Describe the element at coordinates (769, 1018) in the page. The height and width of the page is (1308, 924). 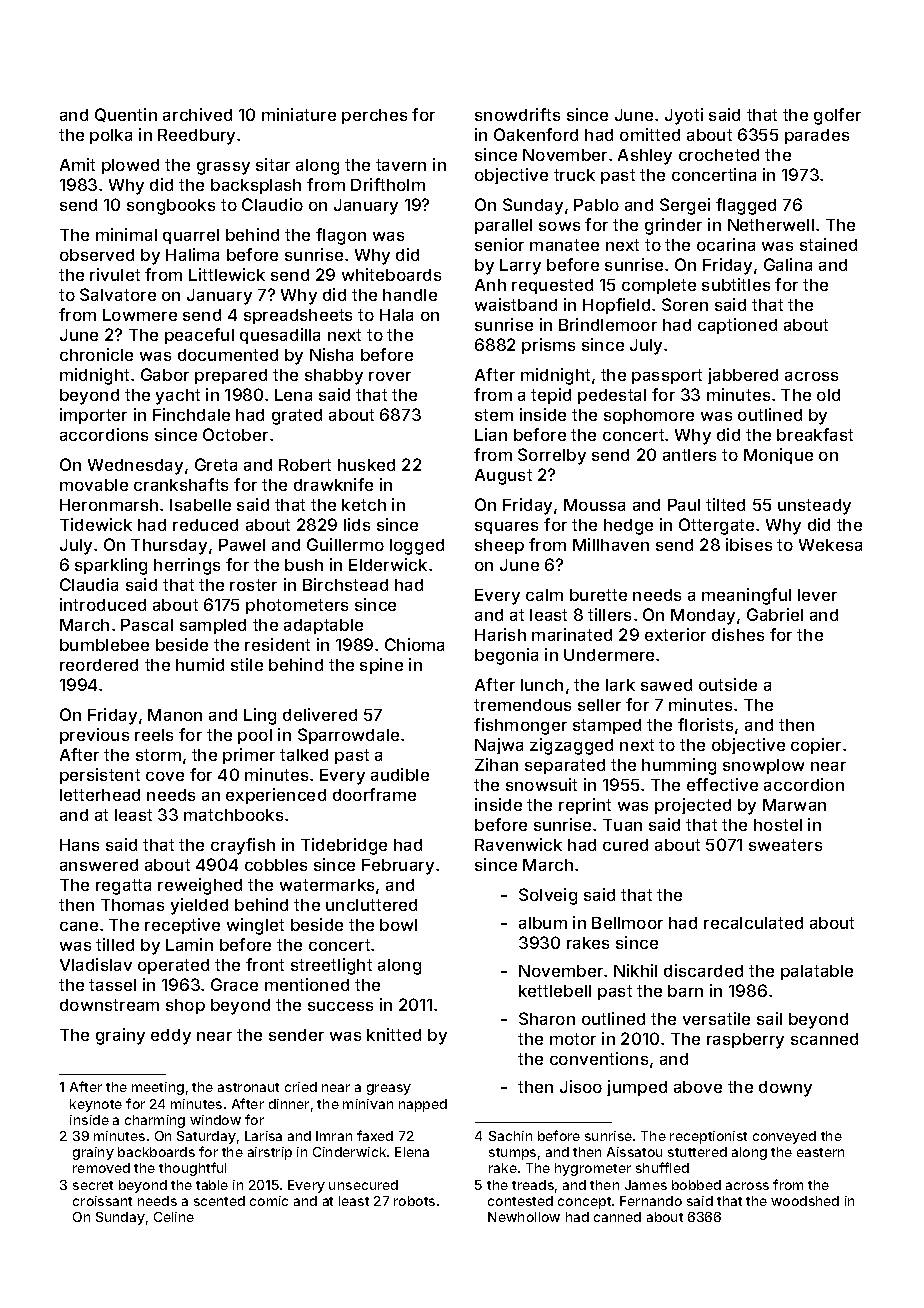
I see `sail` at that location.
